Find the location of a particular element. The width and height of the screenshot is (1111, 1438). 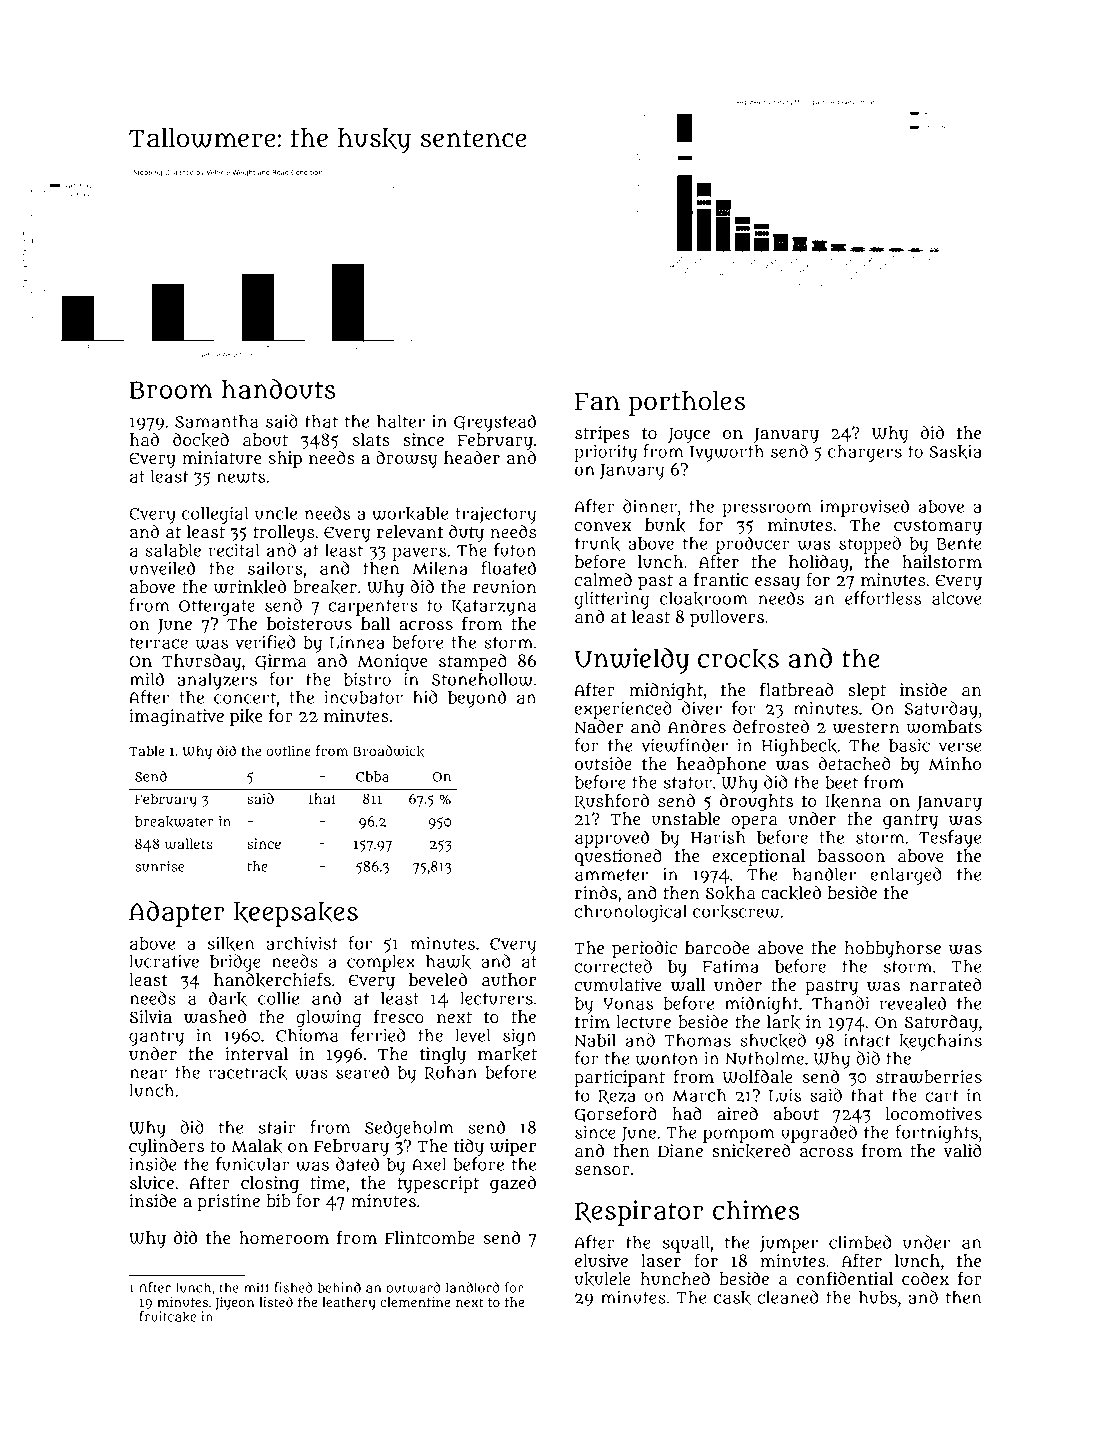

Thandi is located at coordinates (840, 1003).
